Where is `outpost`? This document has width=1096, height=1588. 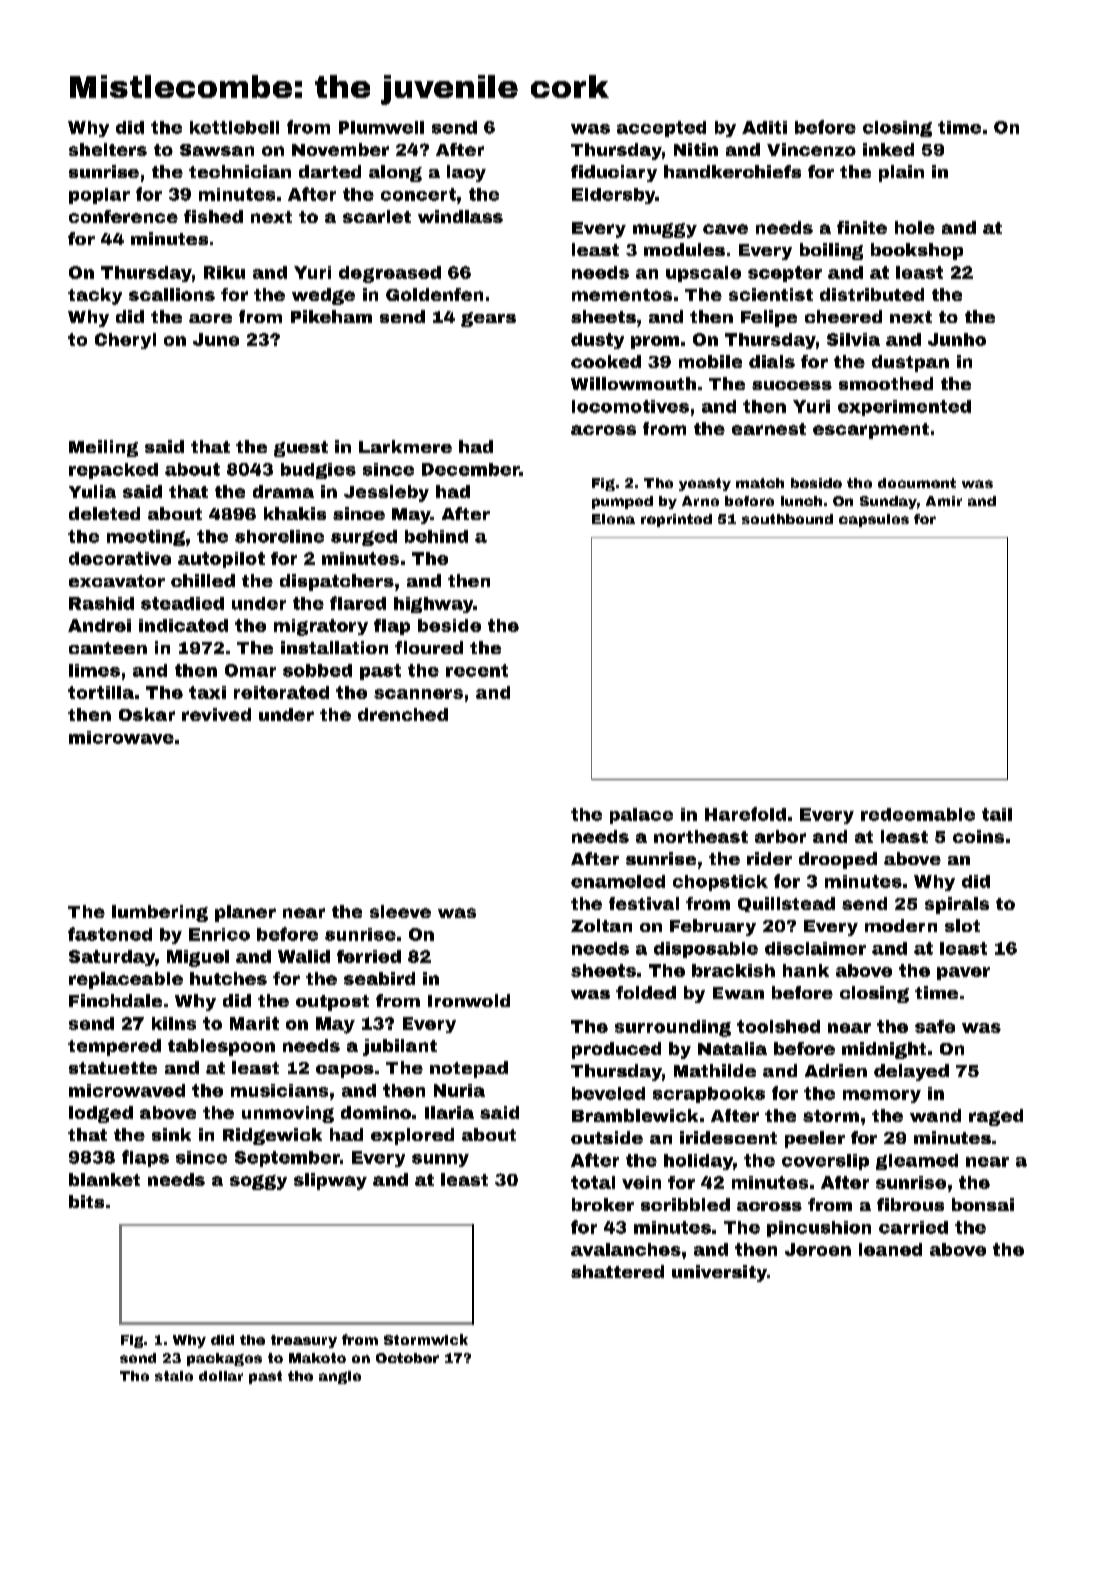 outpost is located at coordinates (332, 1003).
